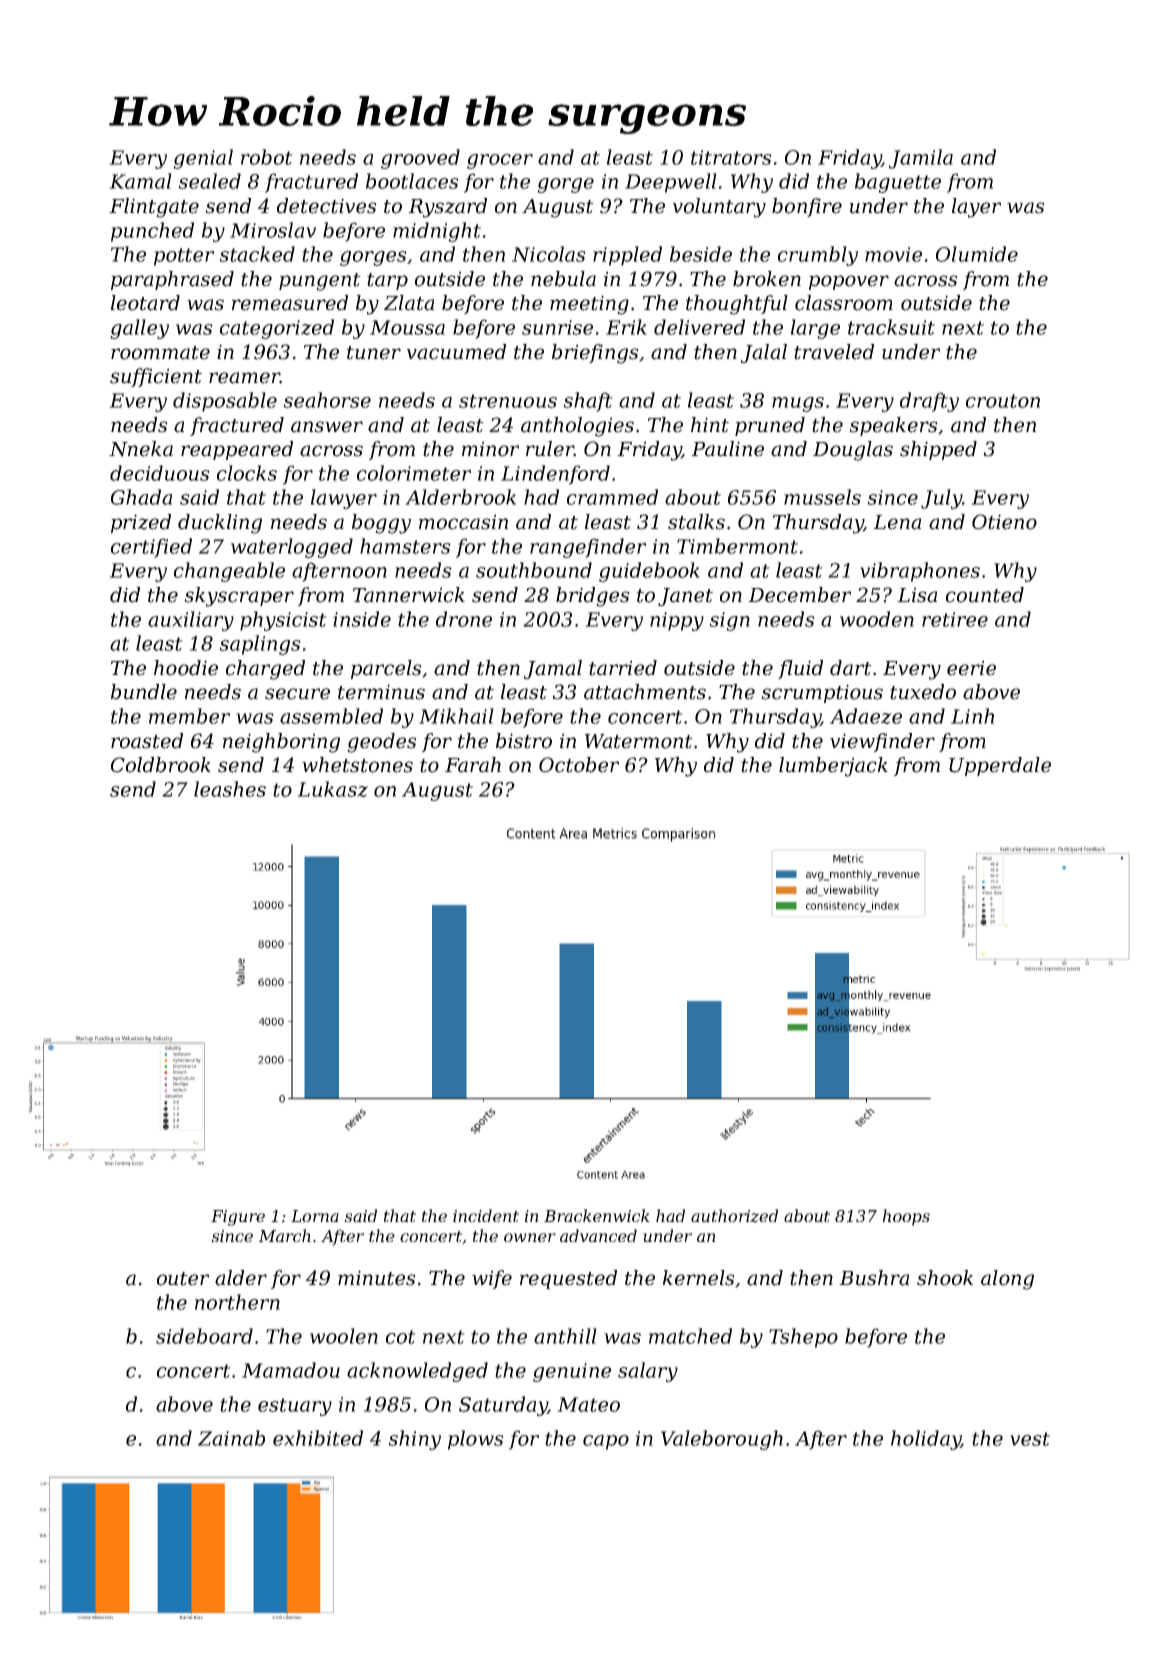 Image resolution: width=1165 pixels, height=1654 pixels. I want to click on vest, so click(1030, 1439).
